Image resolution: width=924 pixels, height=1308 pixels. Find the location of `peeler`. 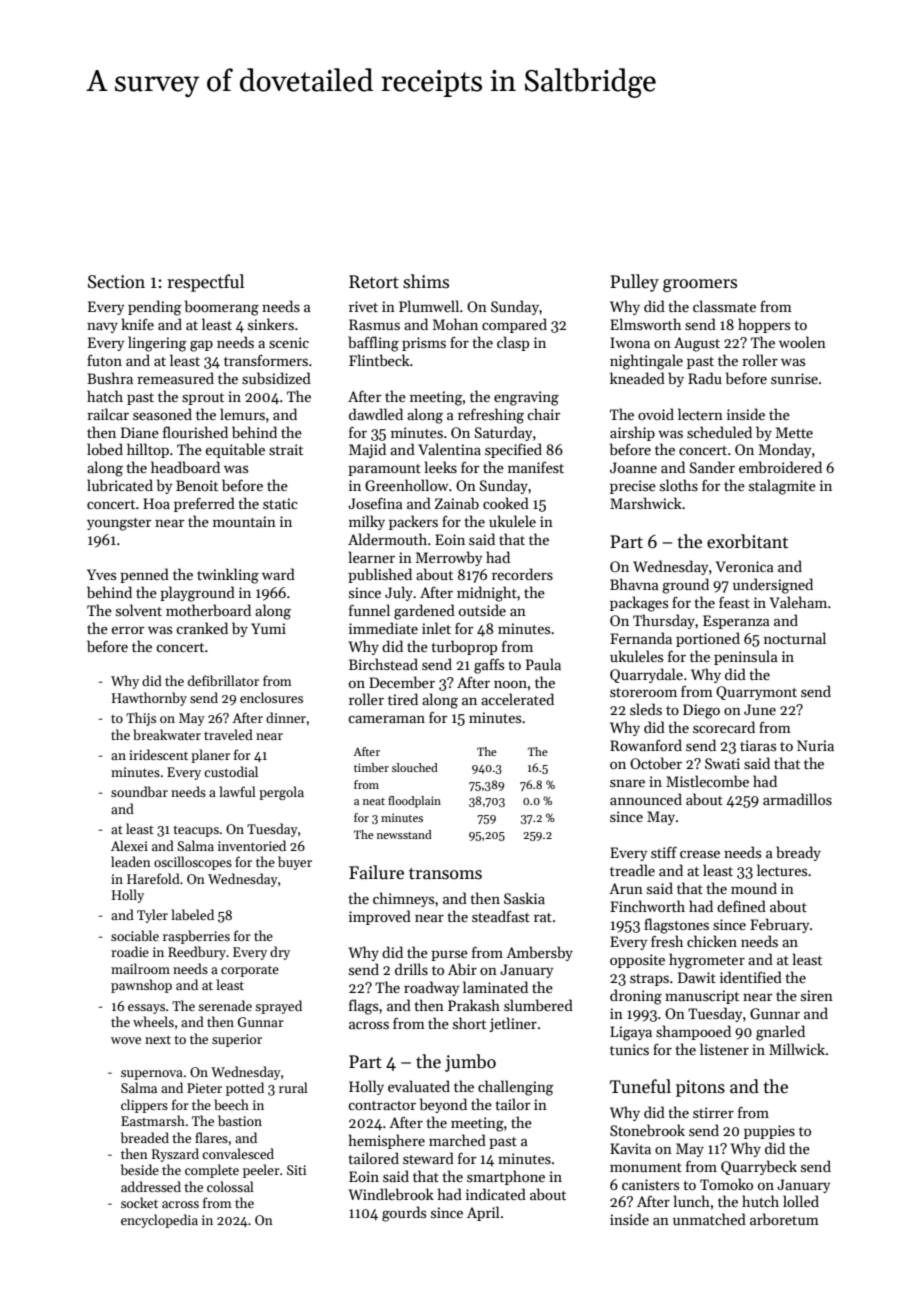

peeler is located at coordinates (261, 1171).
